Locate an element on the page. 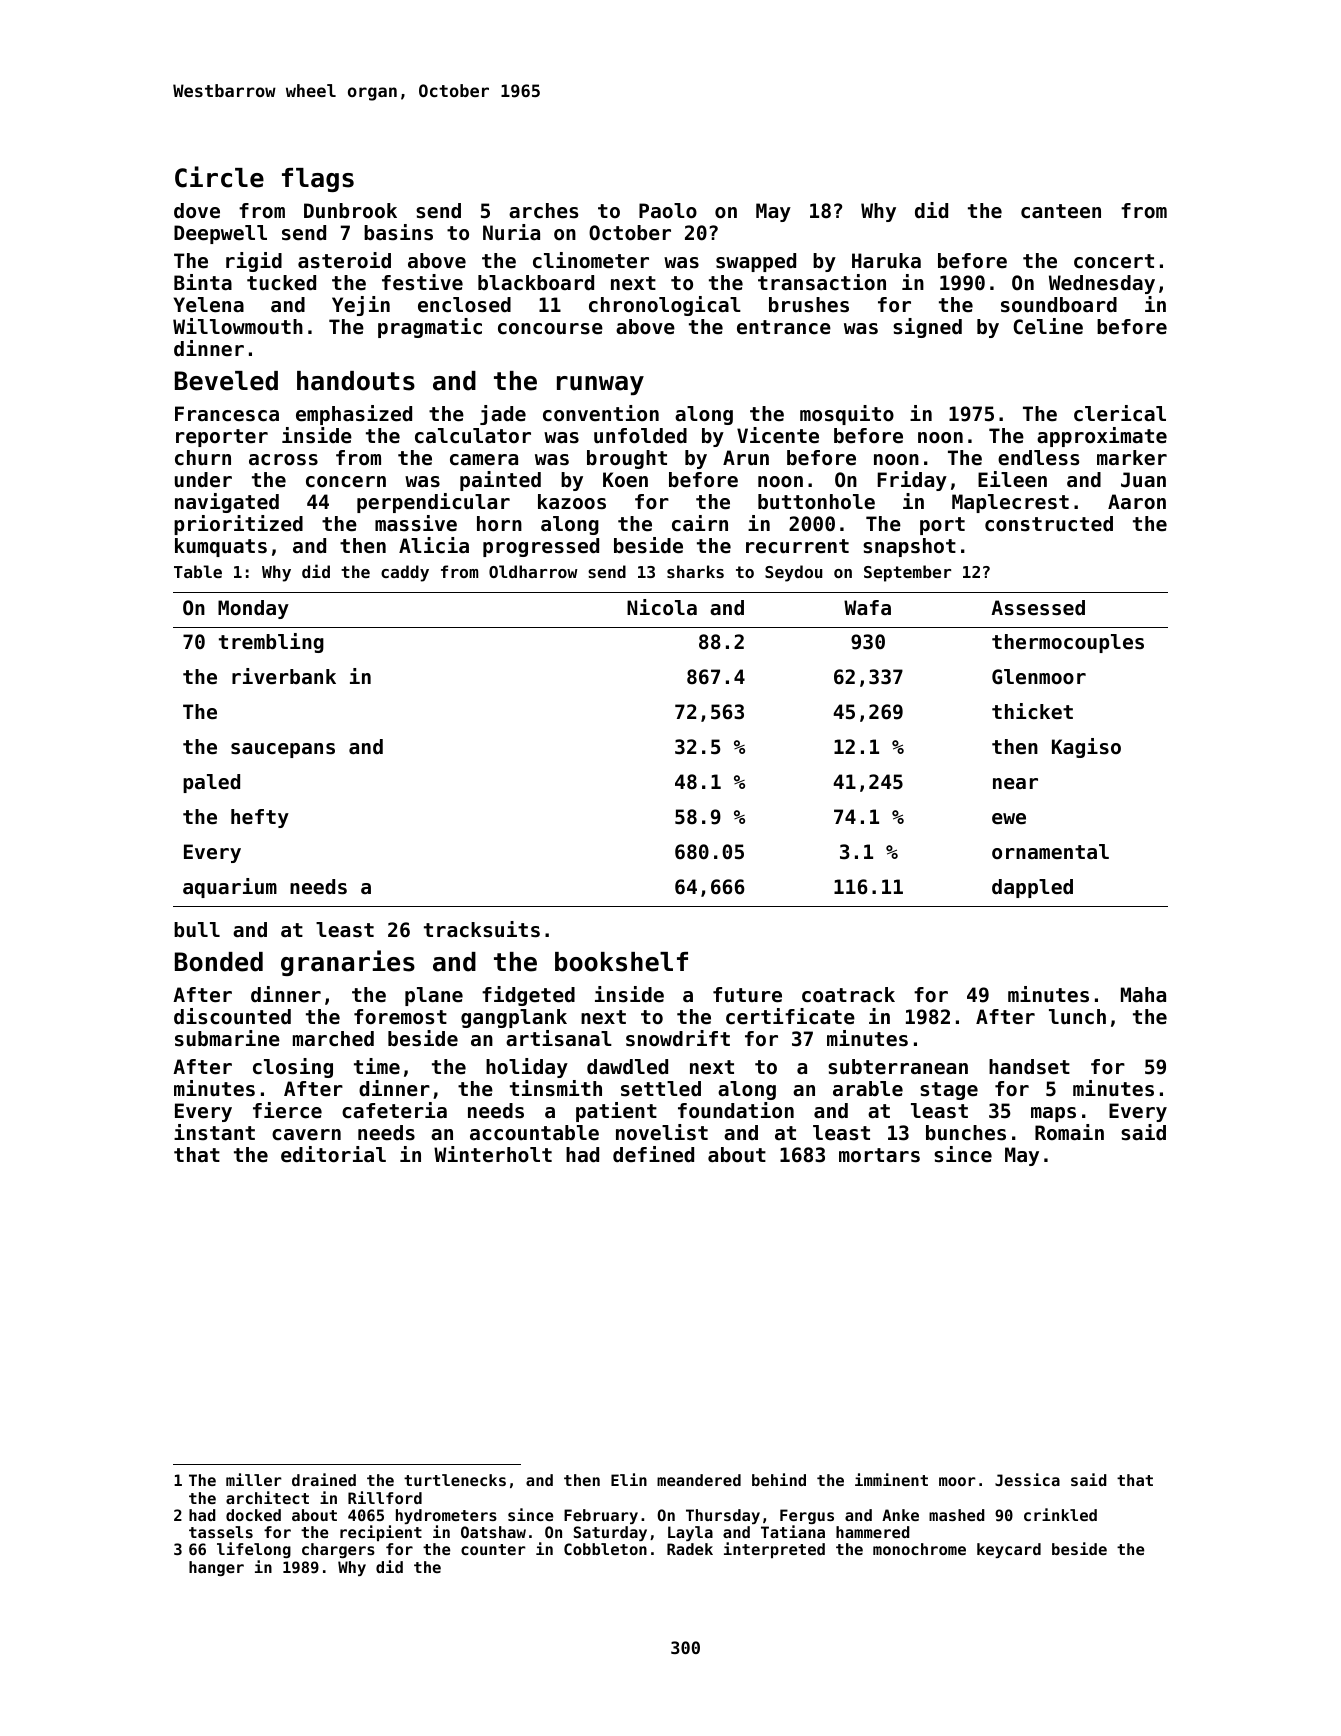 This image has height=1736, width=1341. Koen is located at coordinates (625, 480).
